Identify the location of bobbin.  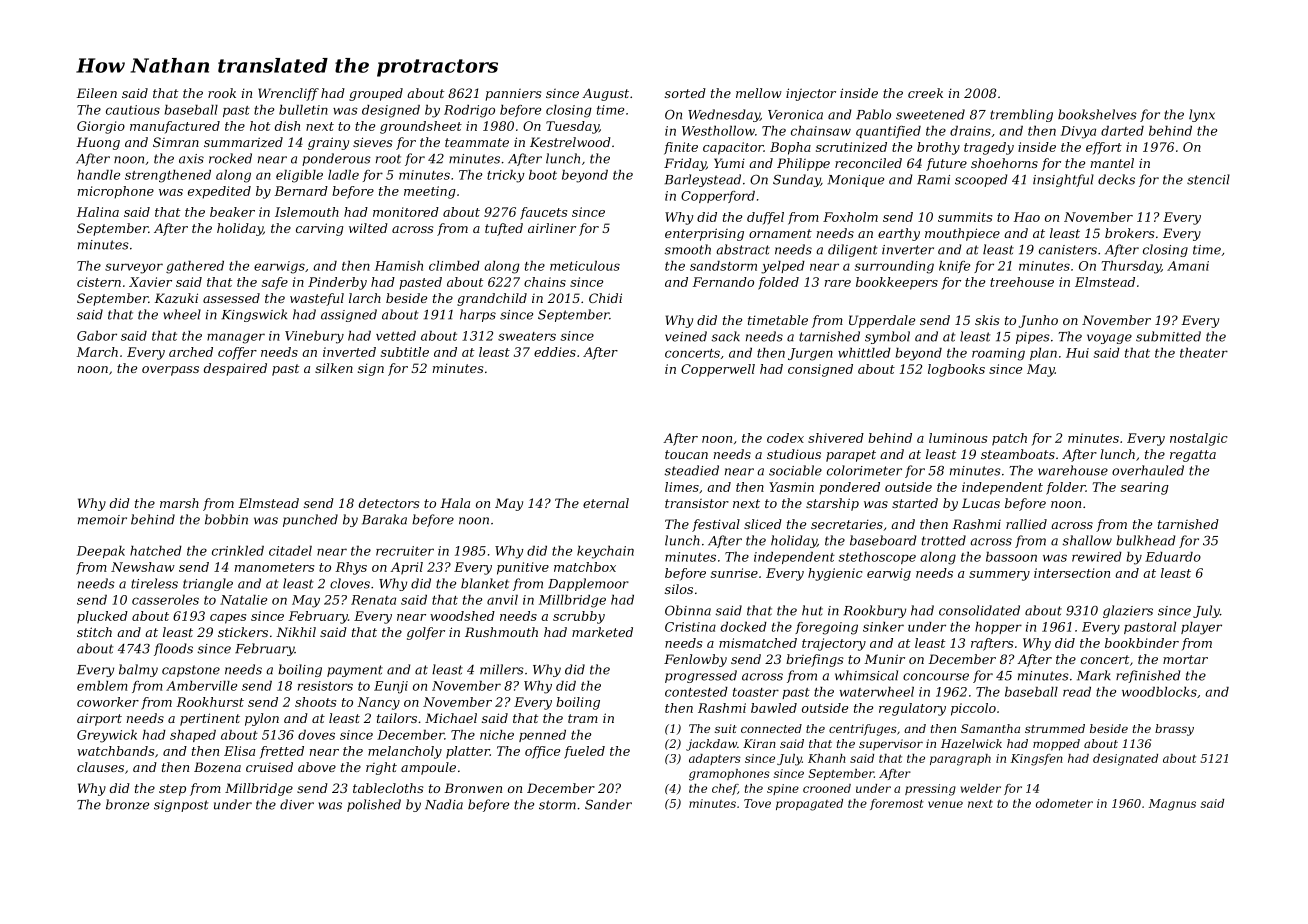
(226, 519).
